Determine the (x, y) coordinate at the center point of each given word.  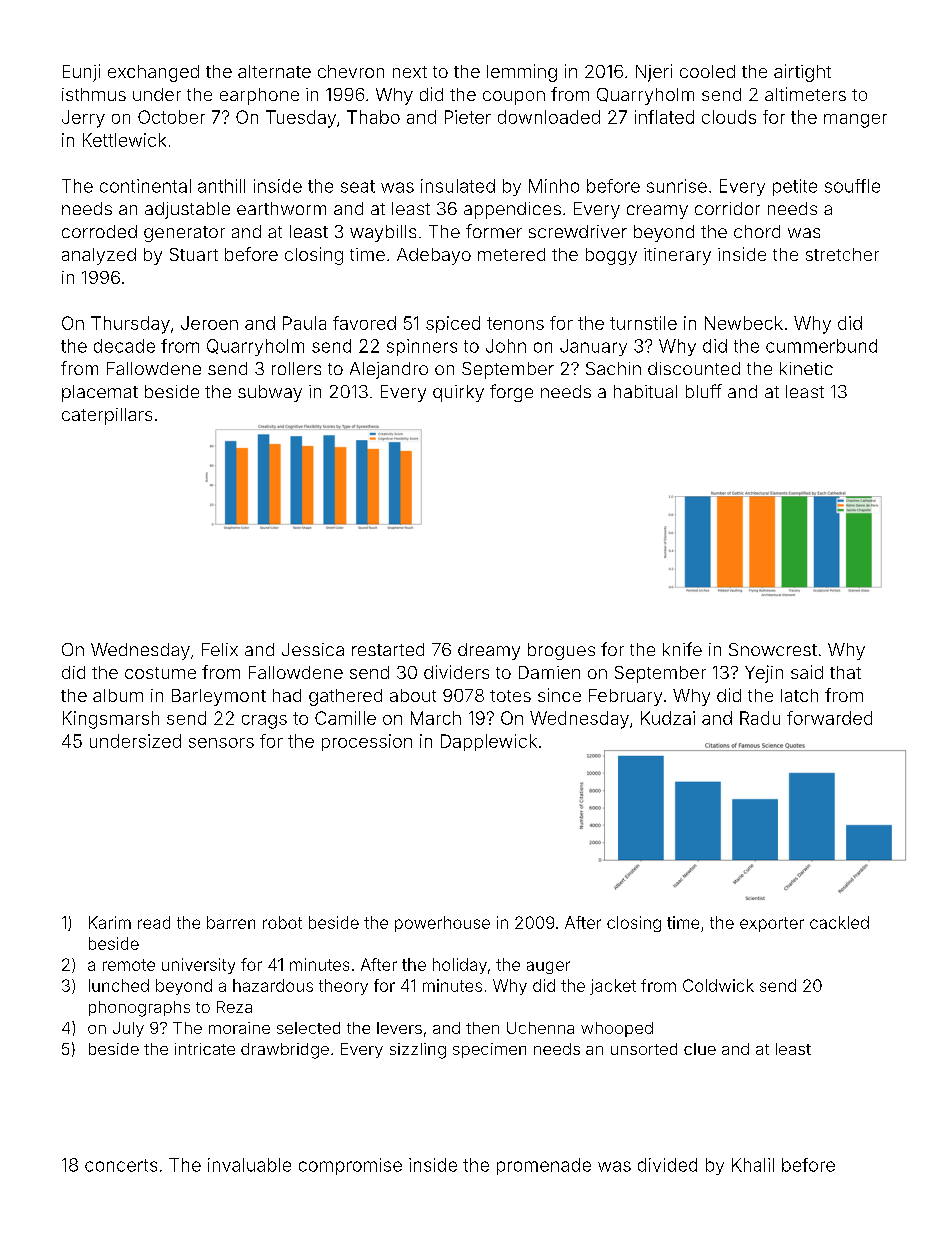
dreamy (489, 651)
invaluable (249, 1165)
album (118, 695)
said (807, 672)
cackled (839, 922)
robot (282, 922)
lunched (119, 985)
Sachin (613, 368)
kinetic (806, 368)
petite (795, 187)
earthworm (281, 208)
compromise (350, 1166)
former (494, 231)
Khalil (753, 1165)
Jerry (83, 119)
